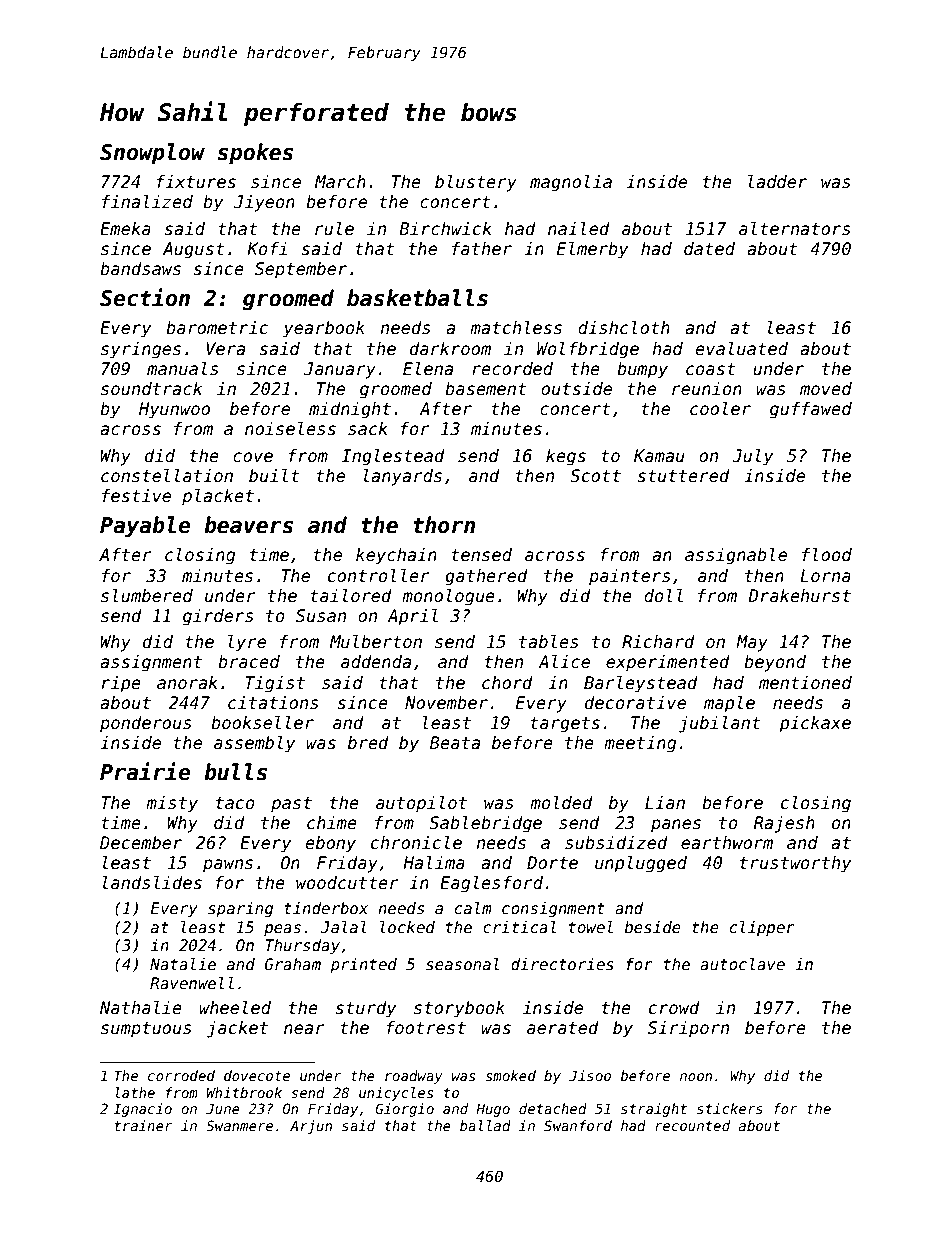  I want to click on assembly, so click(254, 744).
